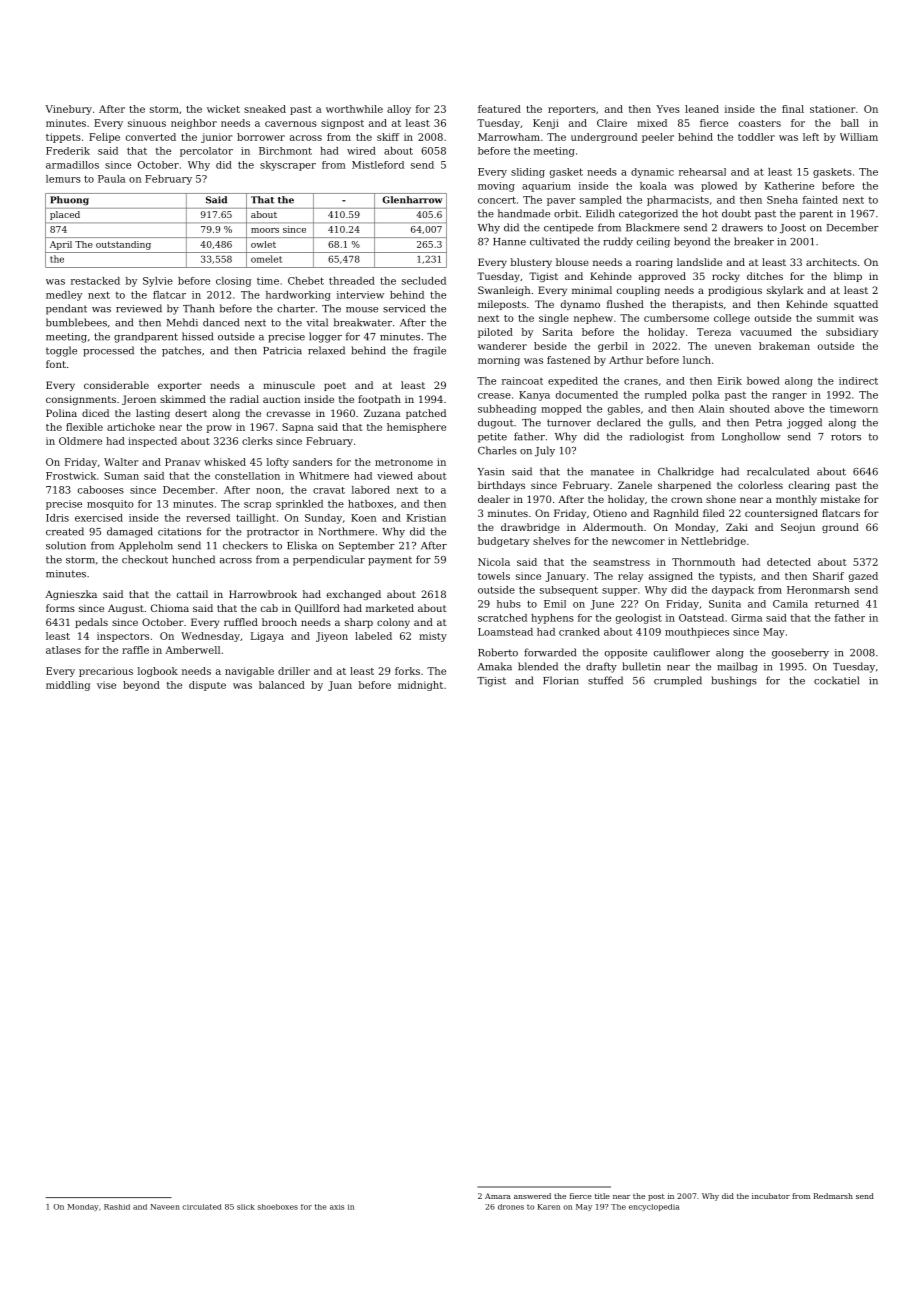 This screenshot has height=1308, width=924. What do you see at coordinates (68, 686) in the screenshot?
I see `middling` at bounding box center [68, 686].
